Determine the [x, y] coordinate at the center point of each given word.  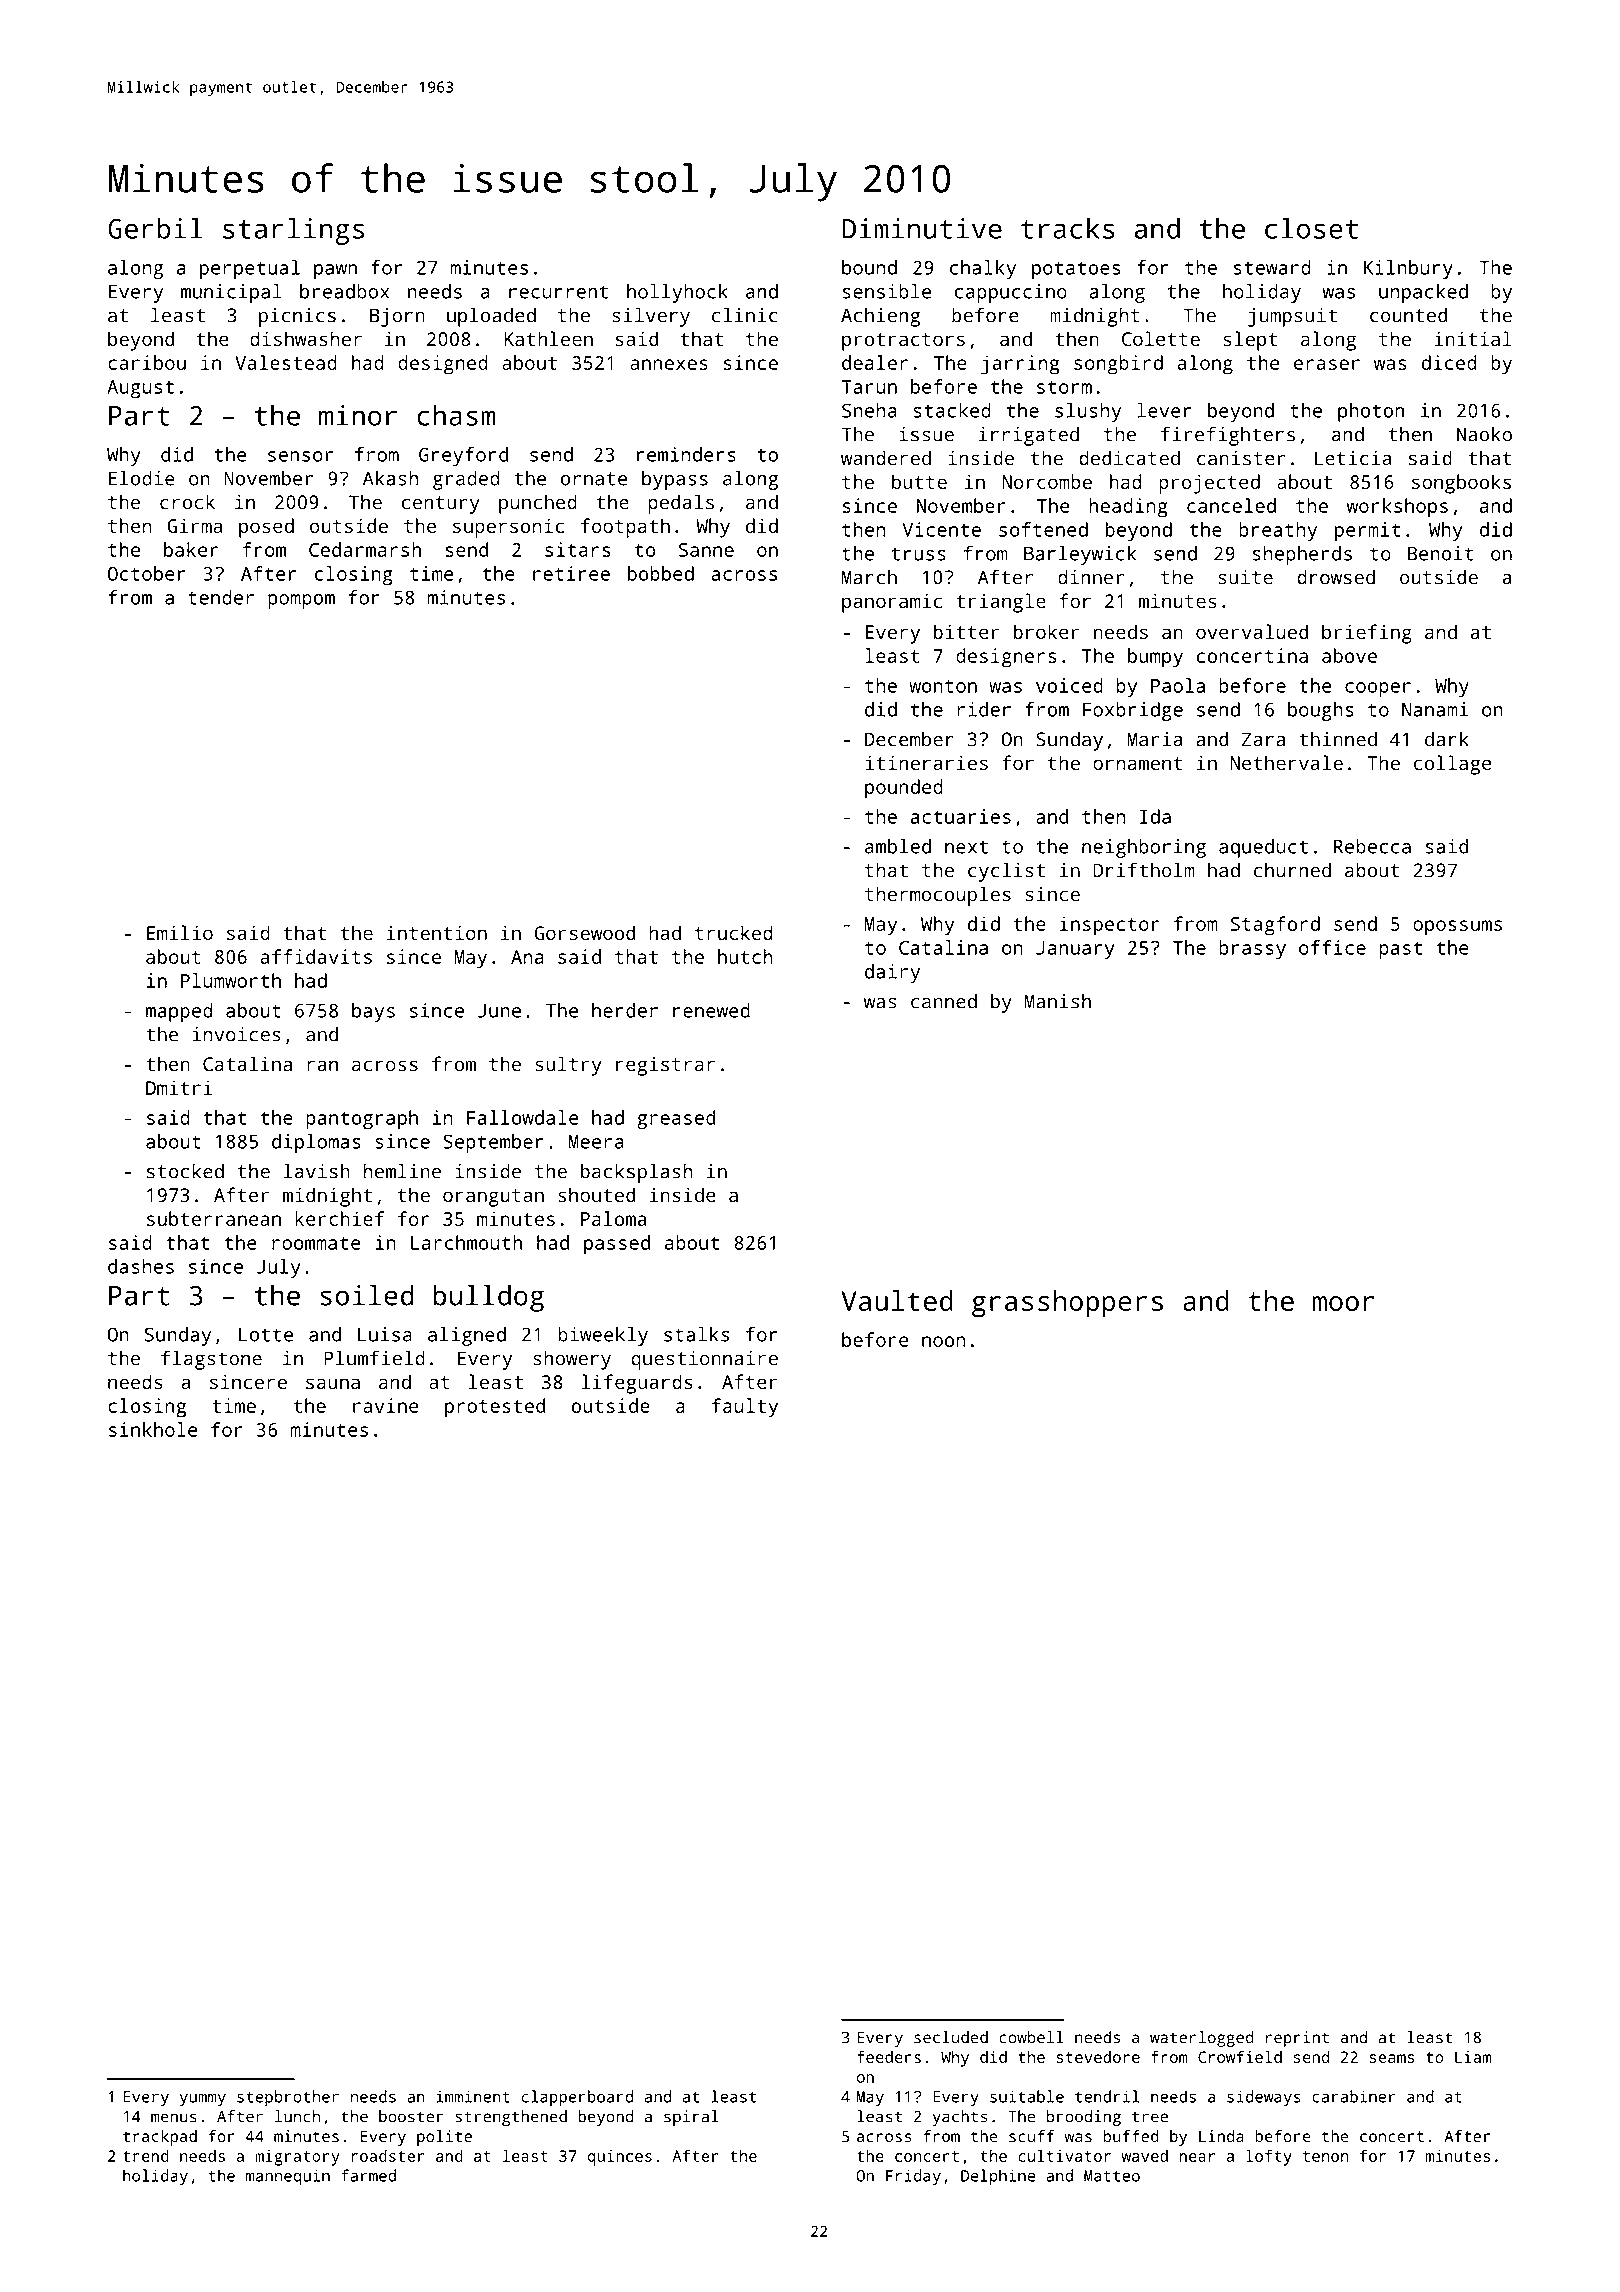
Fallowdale [522, 1117]
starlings [293, 231]
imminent [473, 2096]
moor [1343, 1303]
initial [1473, 338]
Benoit [1440, 553]
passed [617, 1244]
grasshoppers [1067, 1304]
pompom [301, 601]
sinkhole [153, 1429]
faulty [745, 1408]
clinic [745, 315]
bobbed [661, 573]
